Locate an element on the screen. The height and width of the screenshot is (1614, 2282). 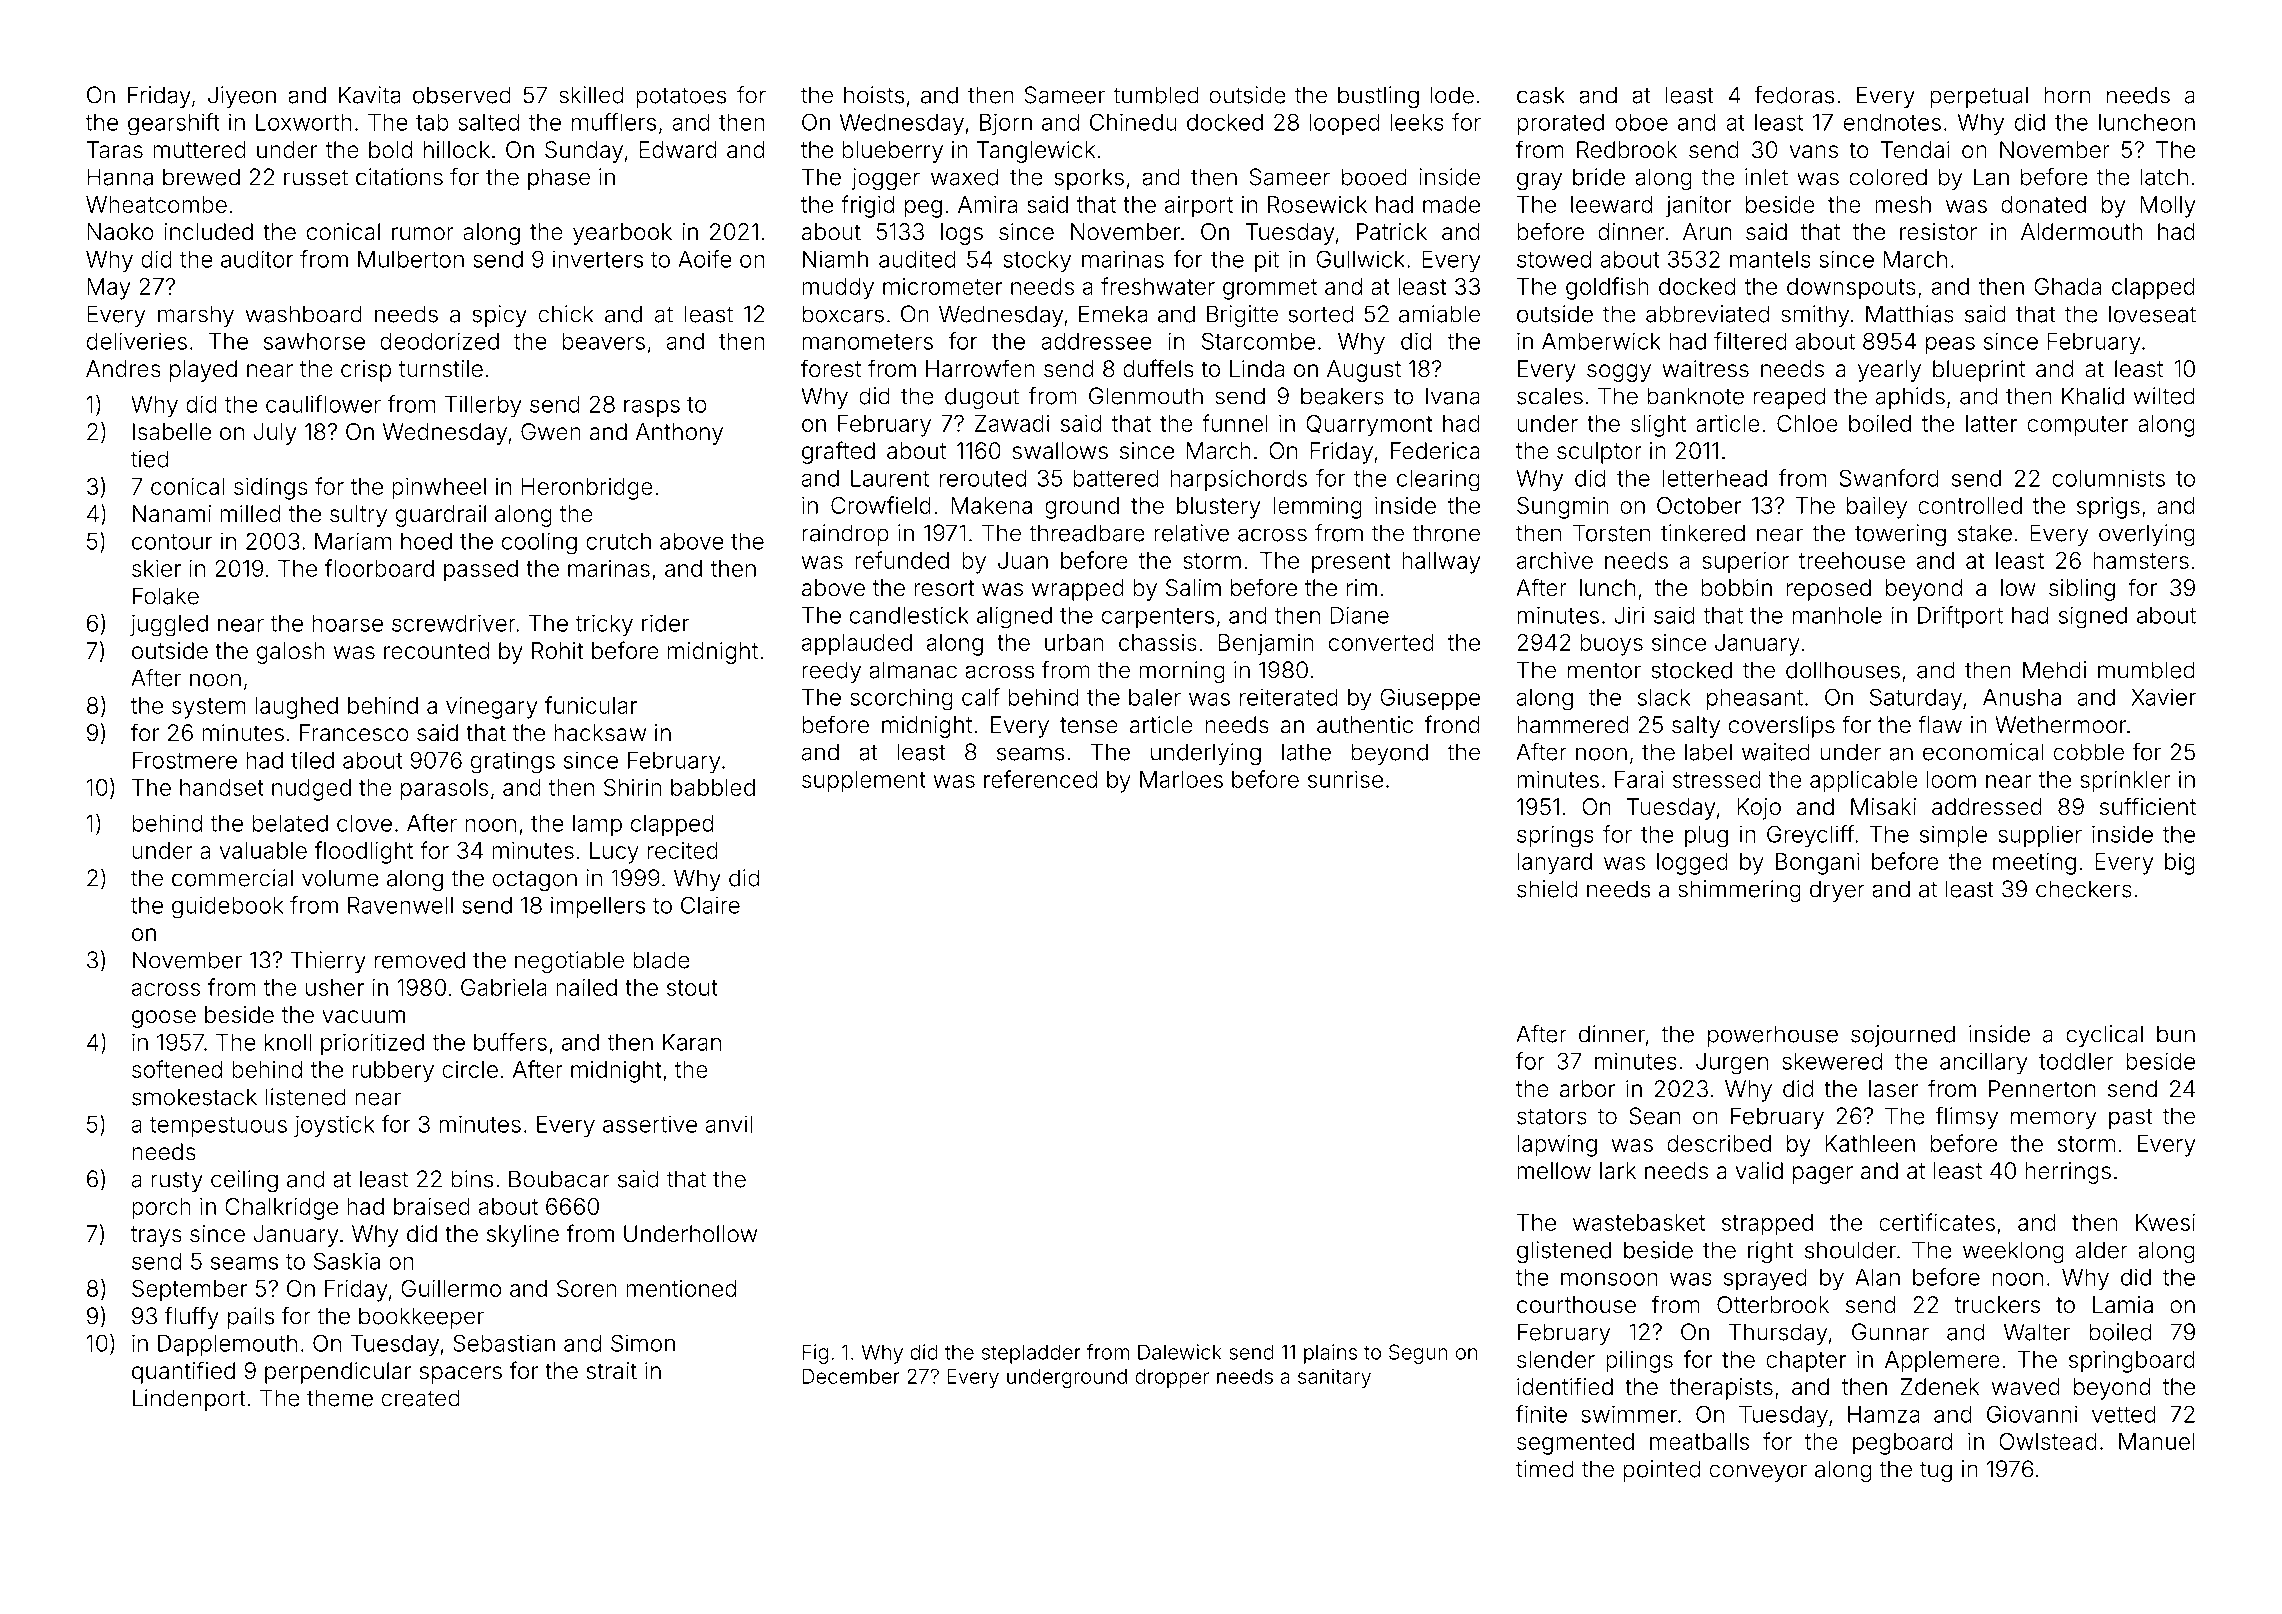
Applemere is located at coordinates (1942, 1362).
